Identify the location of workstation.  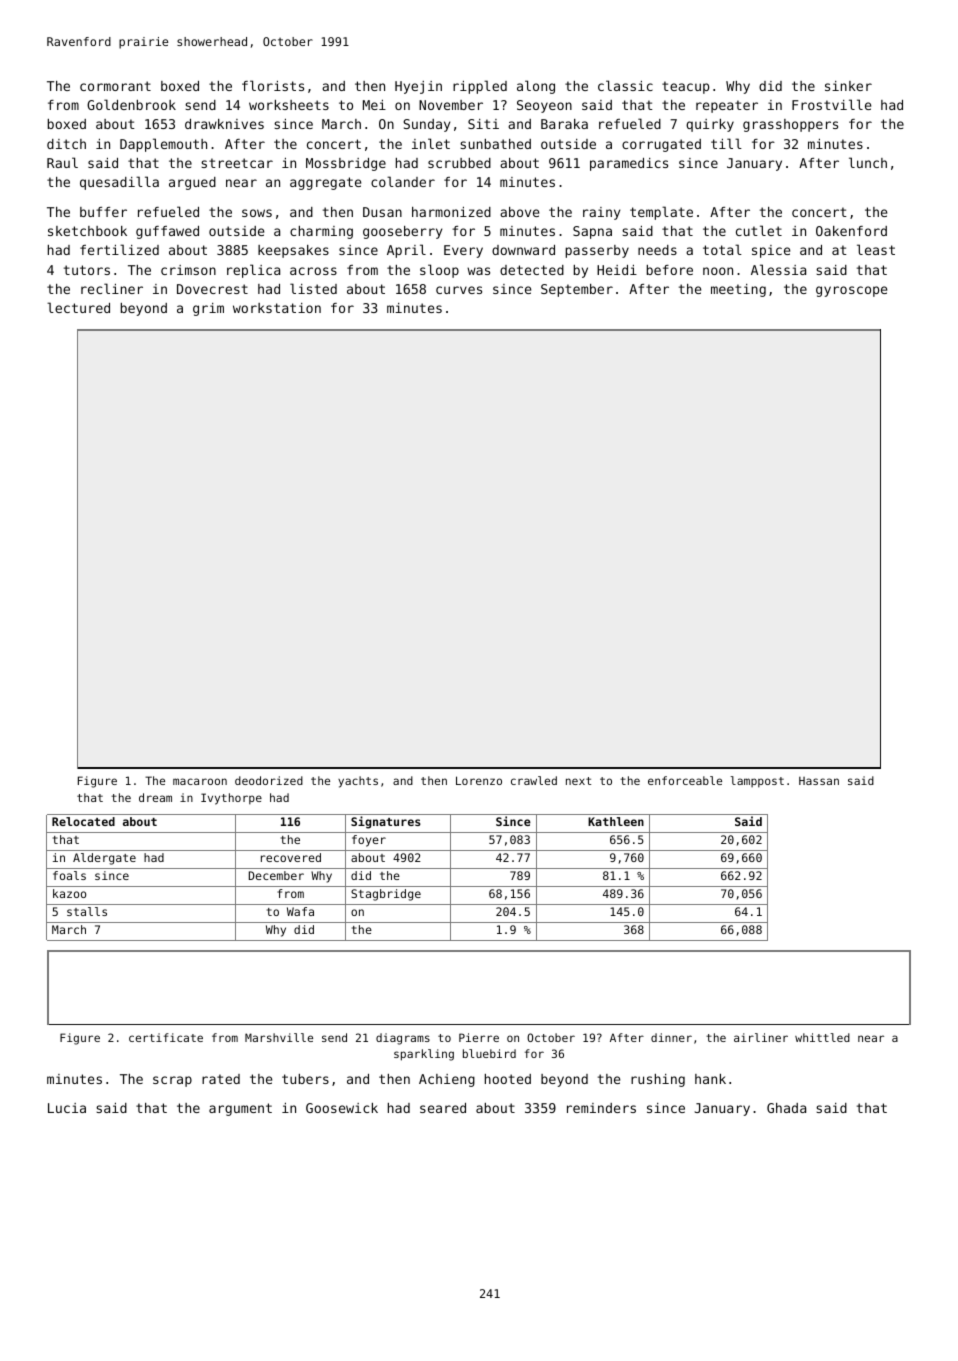
(277, 308).
